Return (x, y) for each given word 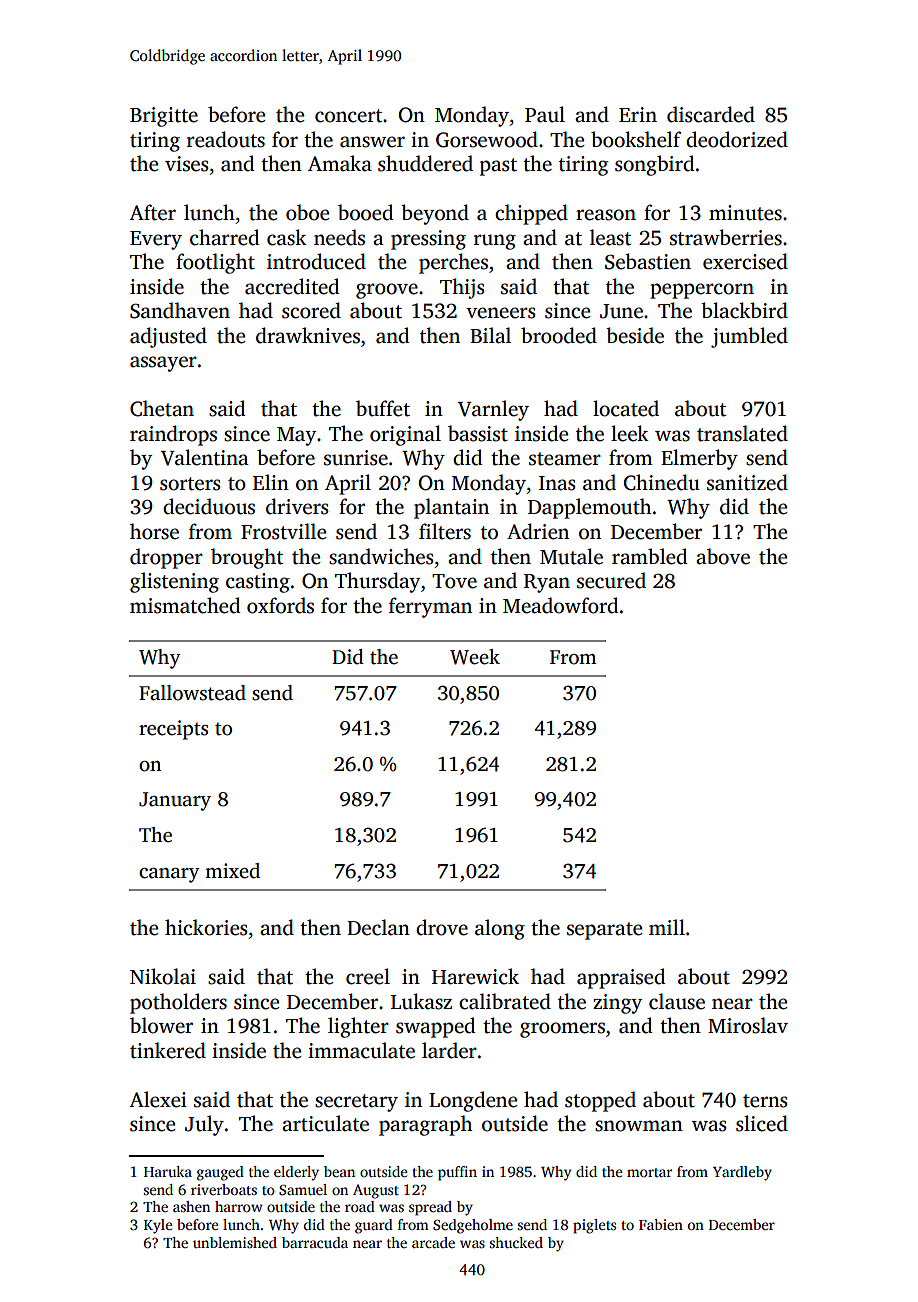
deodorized (737, 139)
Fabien (661, 1224)
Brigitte (164, 117)
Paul (545, 114)
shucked (516, 1242)
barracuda (315, 1242)
